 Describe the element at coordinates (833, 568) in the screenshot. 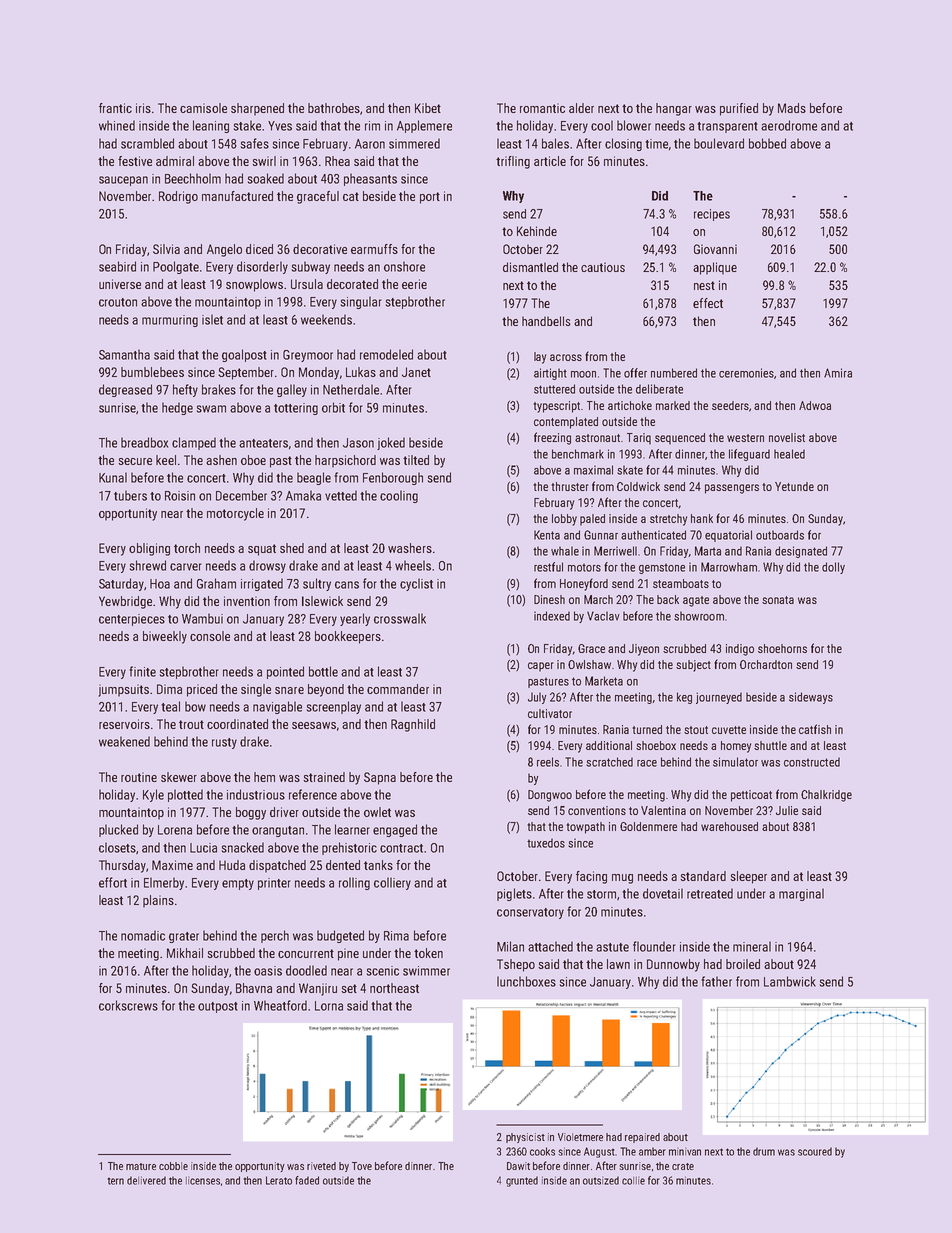

I see `dolly` at that location.
